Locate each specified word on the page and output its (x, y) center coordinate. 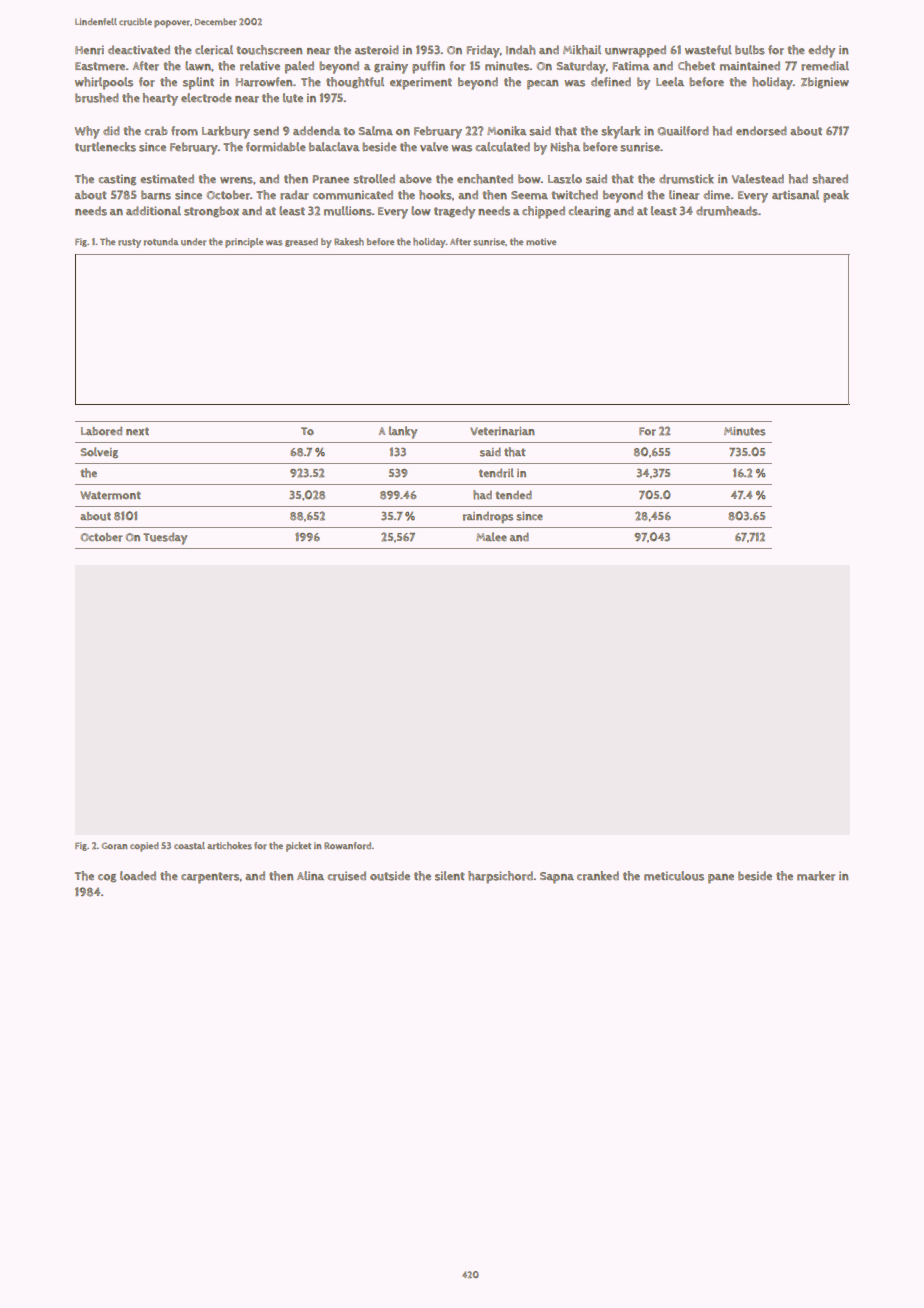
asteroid (377, 50)
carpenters (210, 878)
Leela (670, 81)
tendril (496, 473)
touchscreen (269, 50)
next (137, 431)
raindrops (488, 517)
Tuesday (165, 538)
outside (390, 876)
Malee (491, 536)
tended (513, 494)
